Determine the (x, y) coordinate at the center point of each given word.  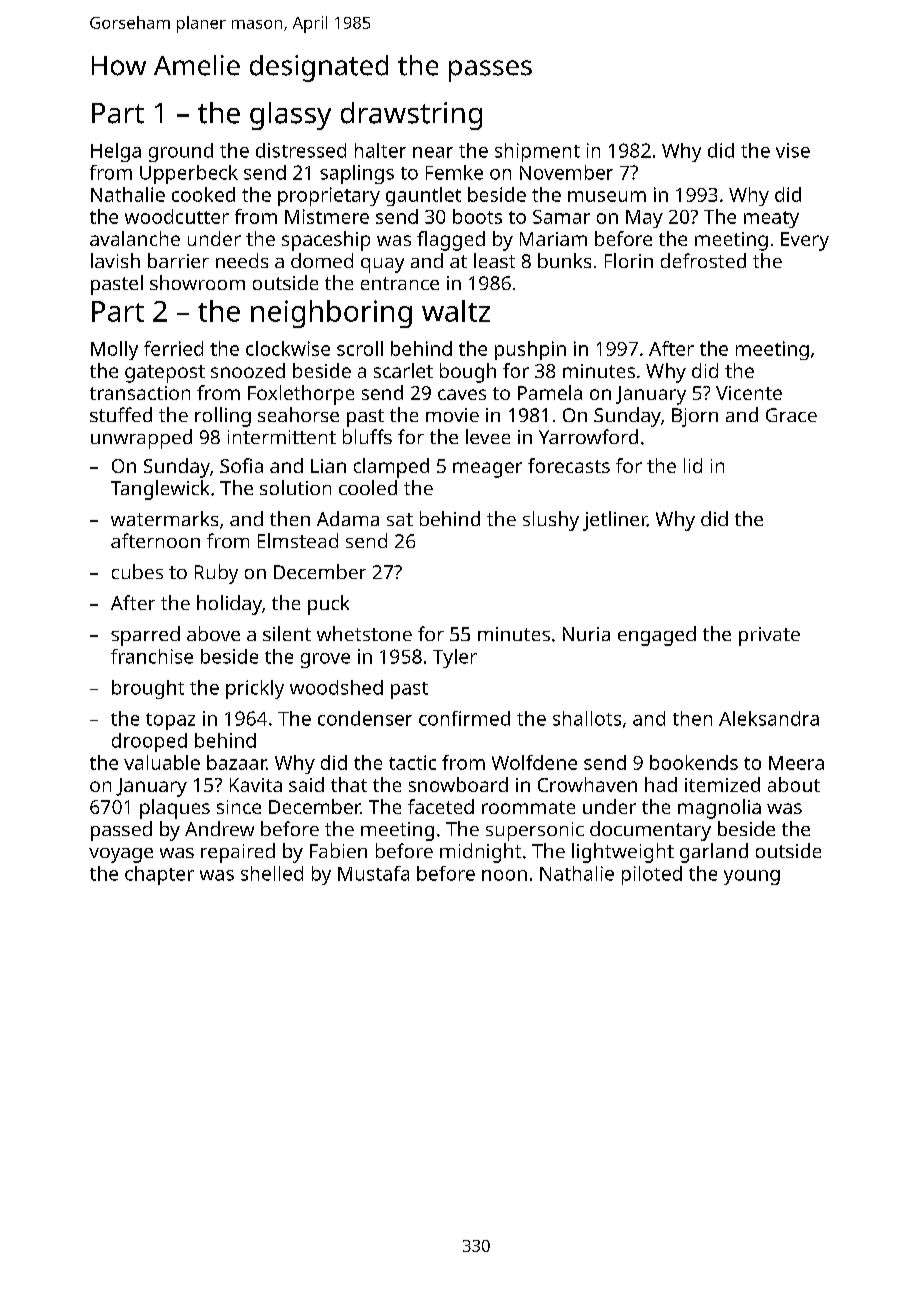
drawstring (411, 116)
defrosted (703, 260)
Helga (116, 152)
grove (325, 660)
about (794, 784)
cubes (137, 571)
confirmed (464, 718)
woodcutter (177, 216)
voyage (121, 855)
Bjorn (695, 417)
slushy (551, 521)
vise (793, 150)
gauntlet (423, 196)
